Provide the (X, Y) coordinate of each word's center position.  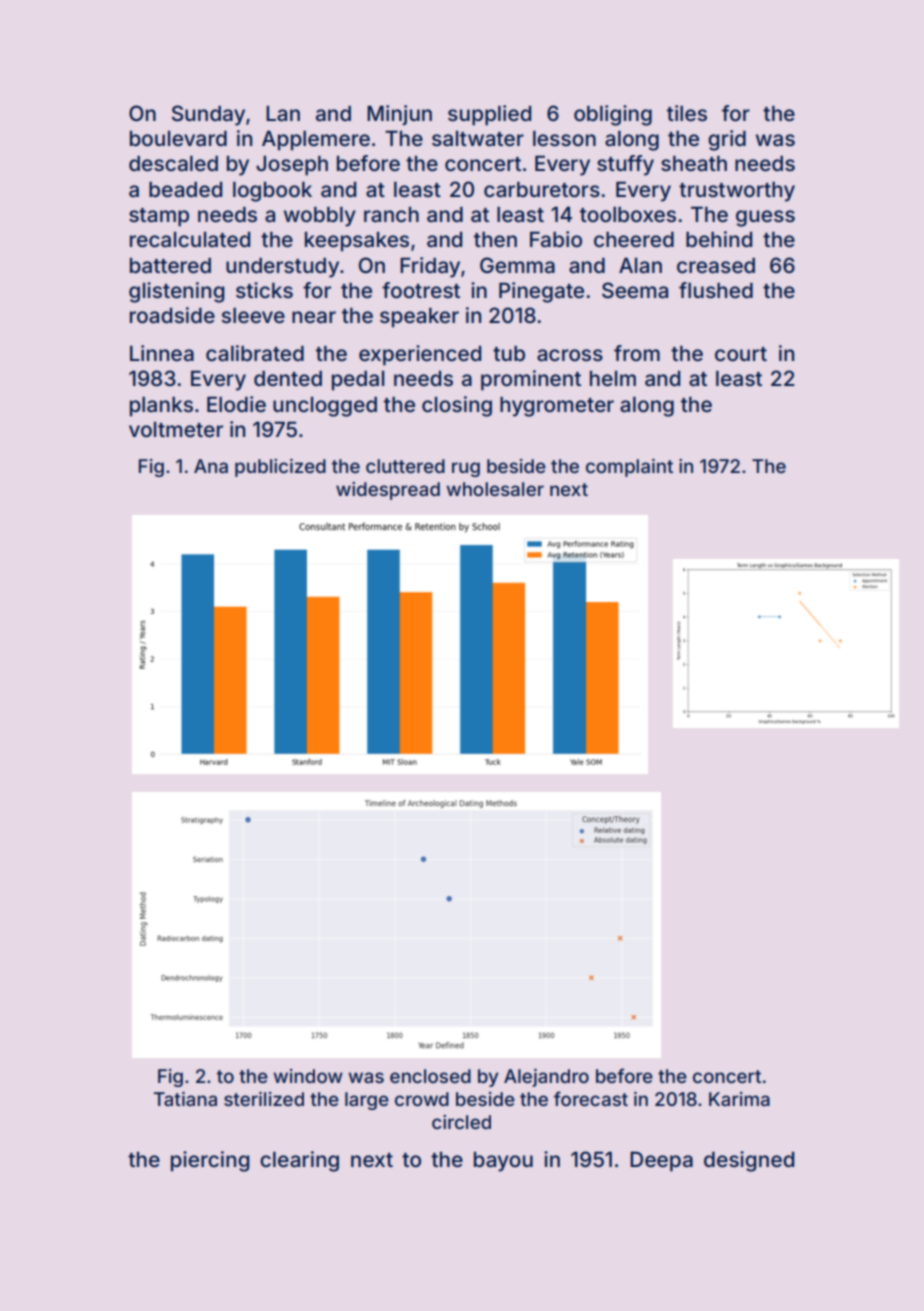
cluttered (405, 466)
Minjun (399, 115)
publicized (280, 468)
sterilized (264, 1099)
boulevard (178, 138)
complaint (629, 468)
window (308, 1076)
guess (765, 218)
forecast (591, 1098)
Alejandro (546, 1078)
